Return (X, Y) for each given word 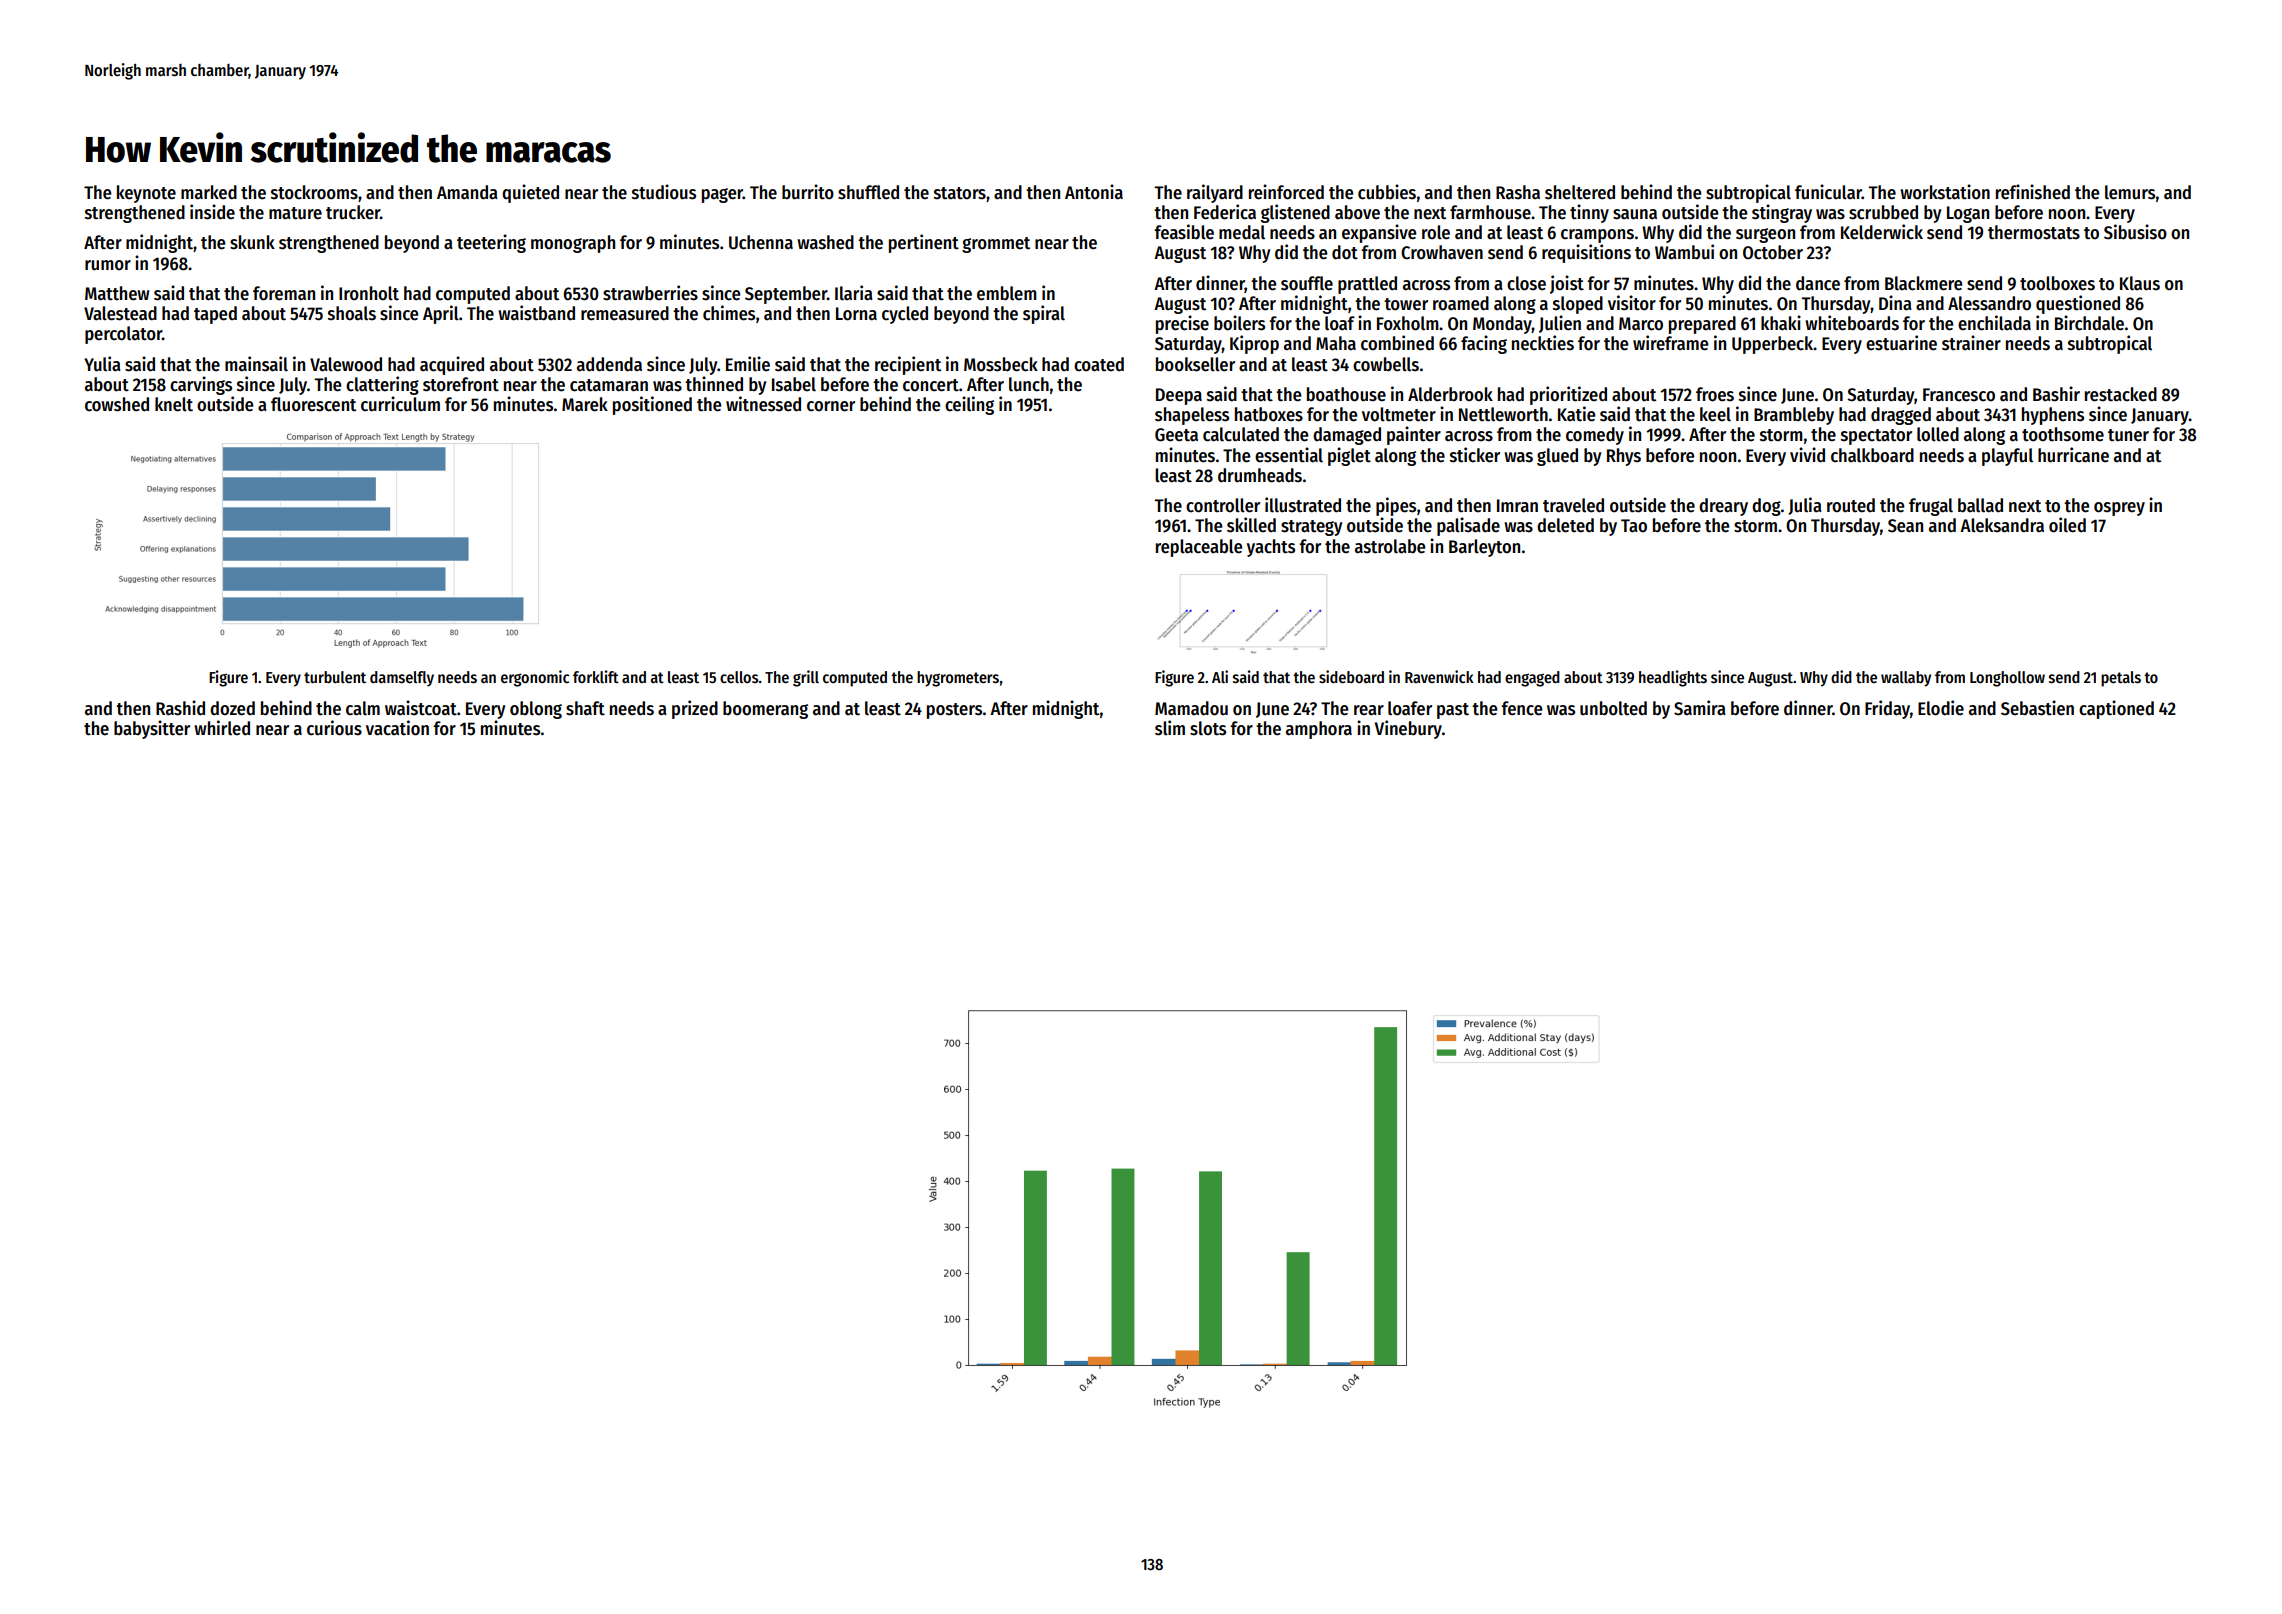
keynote (146, 194)
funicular (1828, 192)
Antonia (1094, 192)
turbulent (335, 677)
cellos (739, 677)
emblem (1007, 293)
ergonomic (535, 678)
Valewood (346, 364)
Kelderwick (1882, 232)
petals (2121, 679)
